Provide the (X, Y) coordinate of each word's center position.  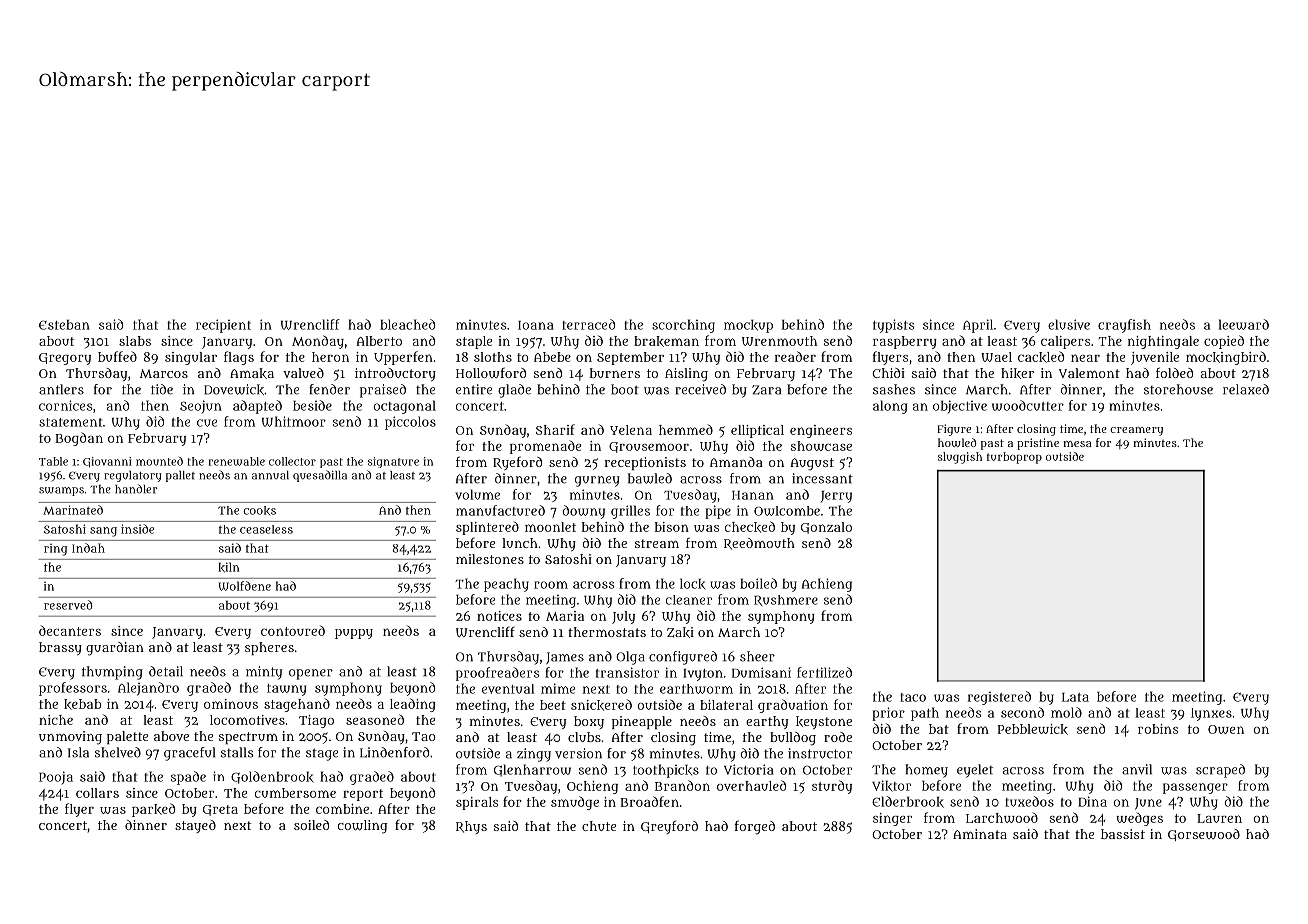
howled (957, 442)
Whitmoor (294, 421)
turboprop (1014, 458)
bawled (650, 478)
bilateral (726, 705)
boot (625, 389)
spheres (269, 648)
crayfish (1124, 326)
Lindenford (394, 752)
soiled (311, 825)
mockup (748, 326)
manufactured (500, 510)
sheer (757, 656)
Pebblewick (1033, 729)
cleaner (689, 600)
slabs (135, 341)
